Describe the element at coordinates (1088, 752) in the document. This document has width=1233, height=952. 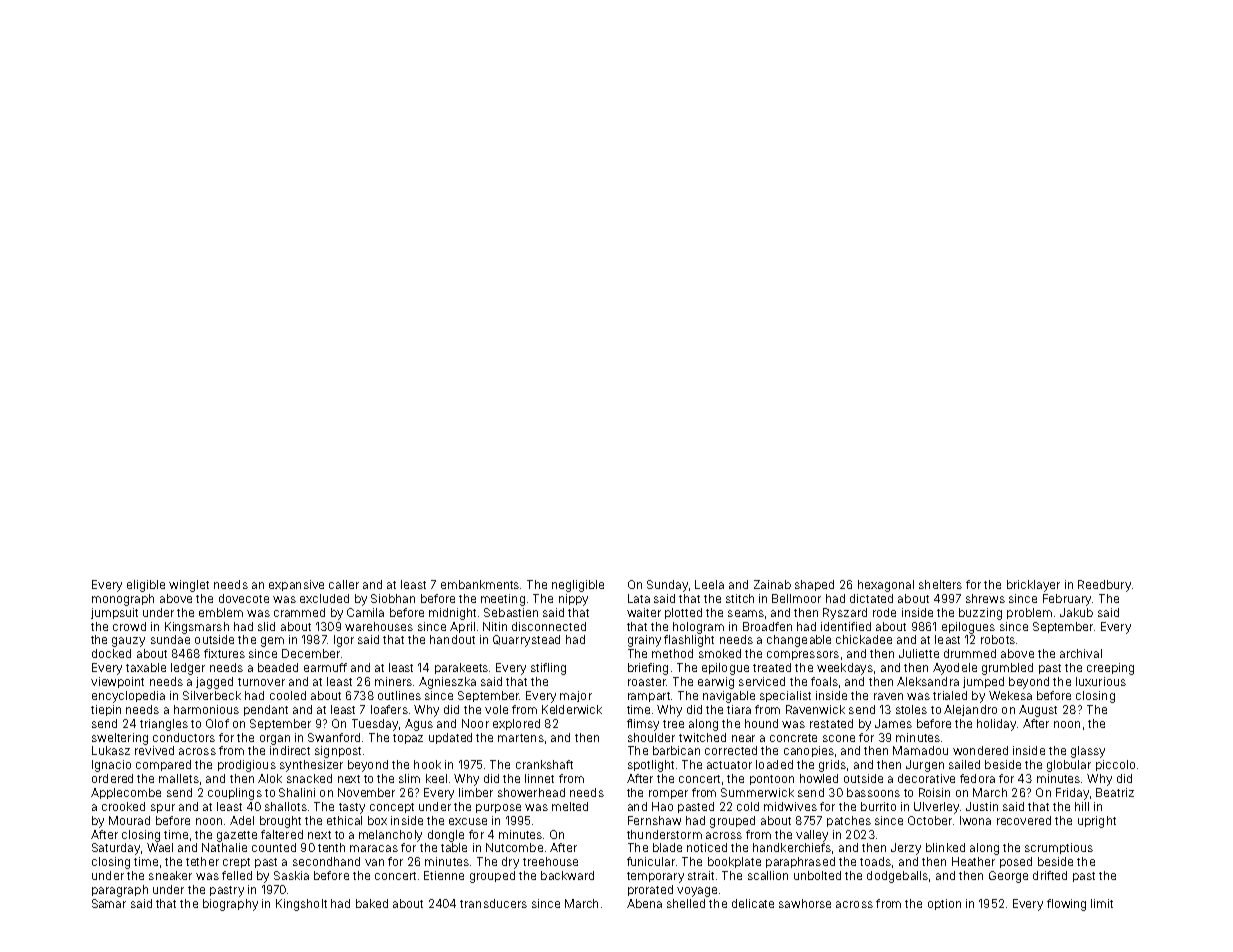
I see `glassy` at that location.
